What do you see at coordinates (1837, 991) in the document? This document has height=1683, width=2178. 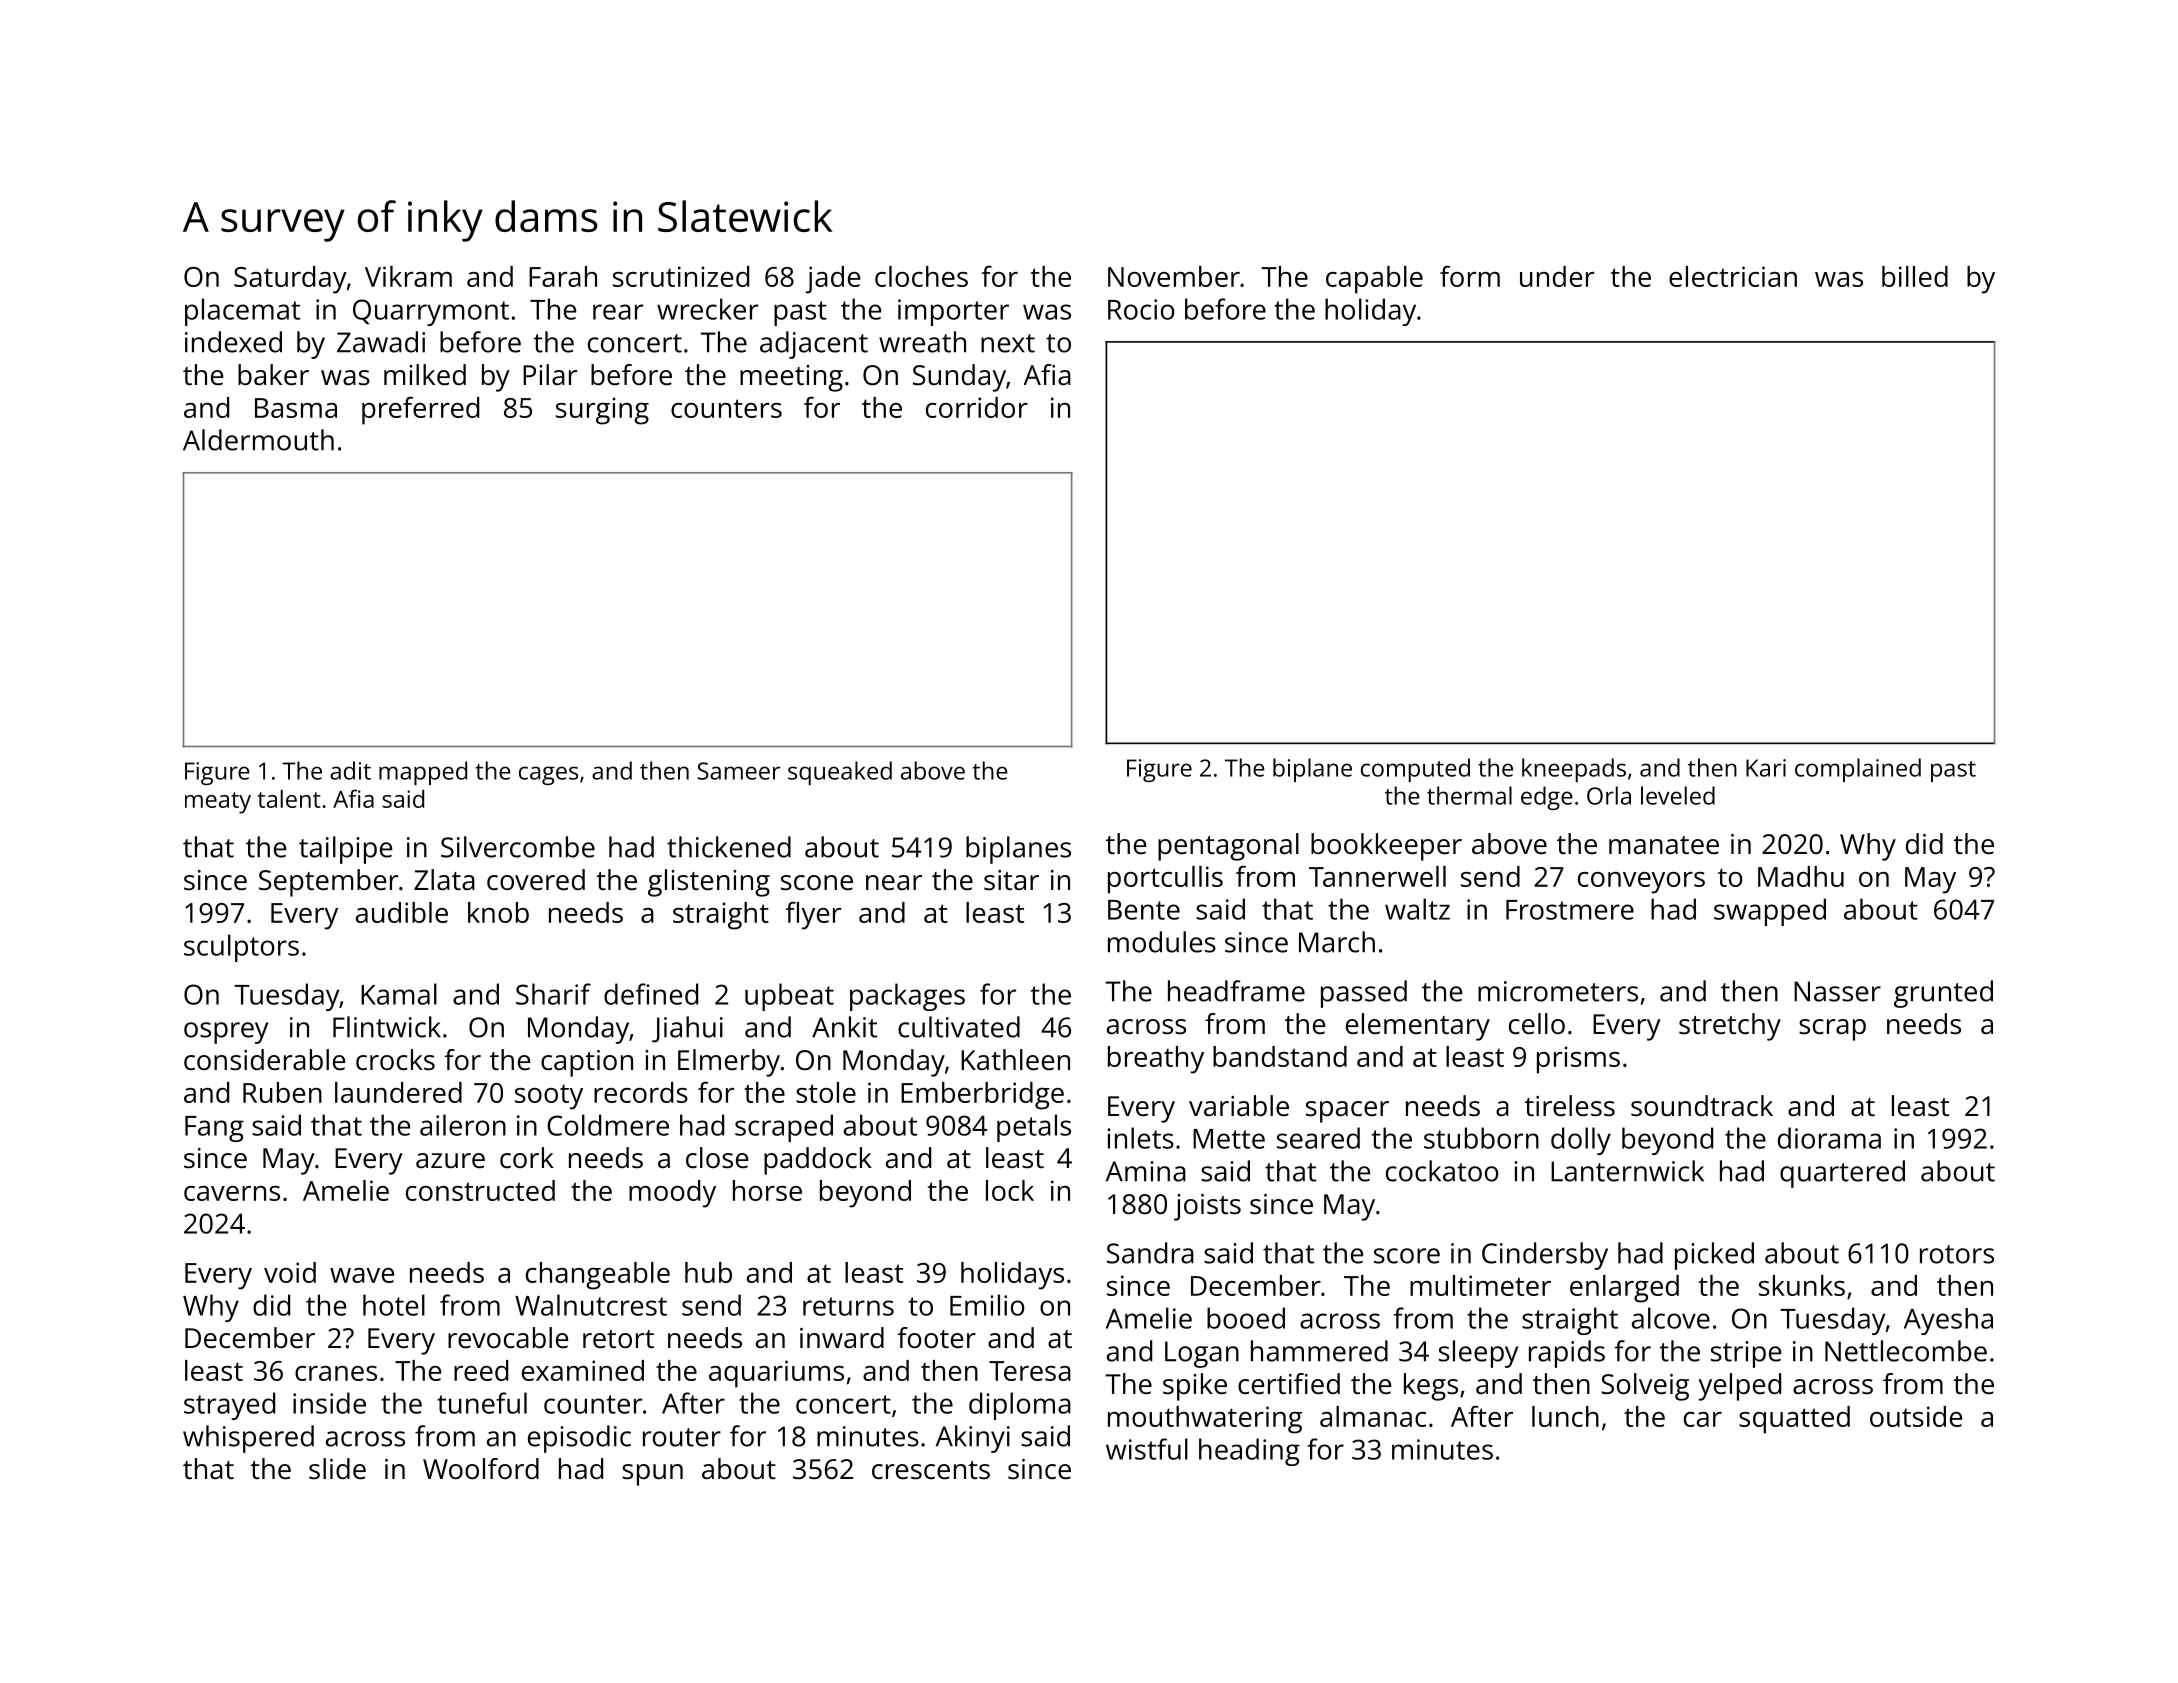 I see `Nasser` at bounding box center [1837, 991].
